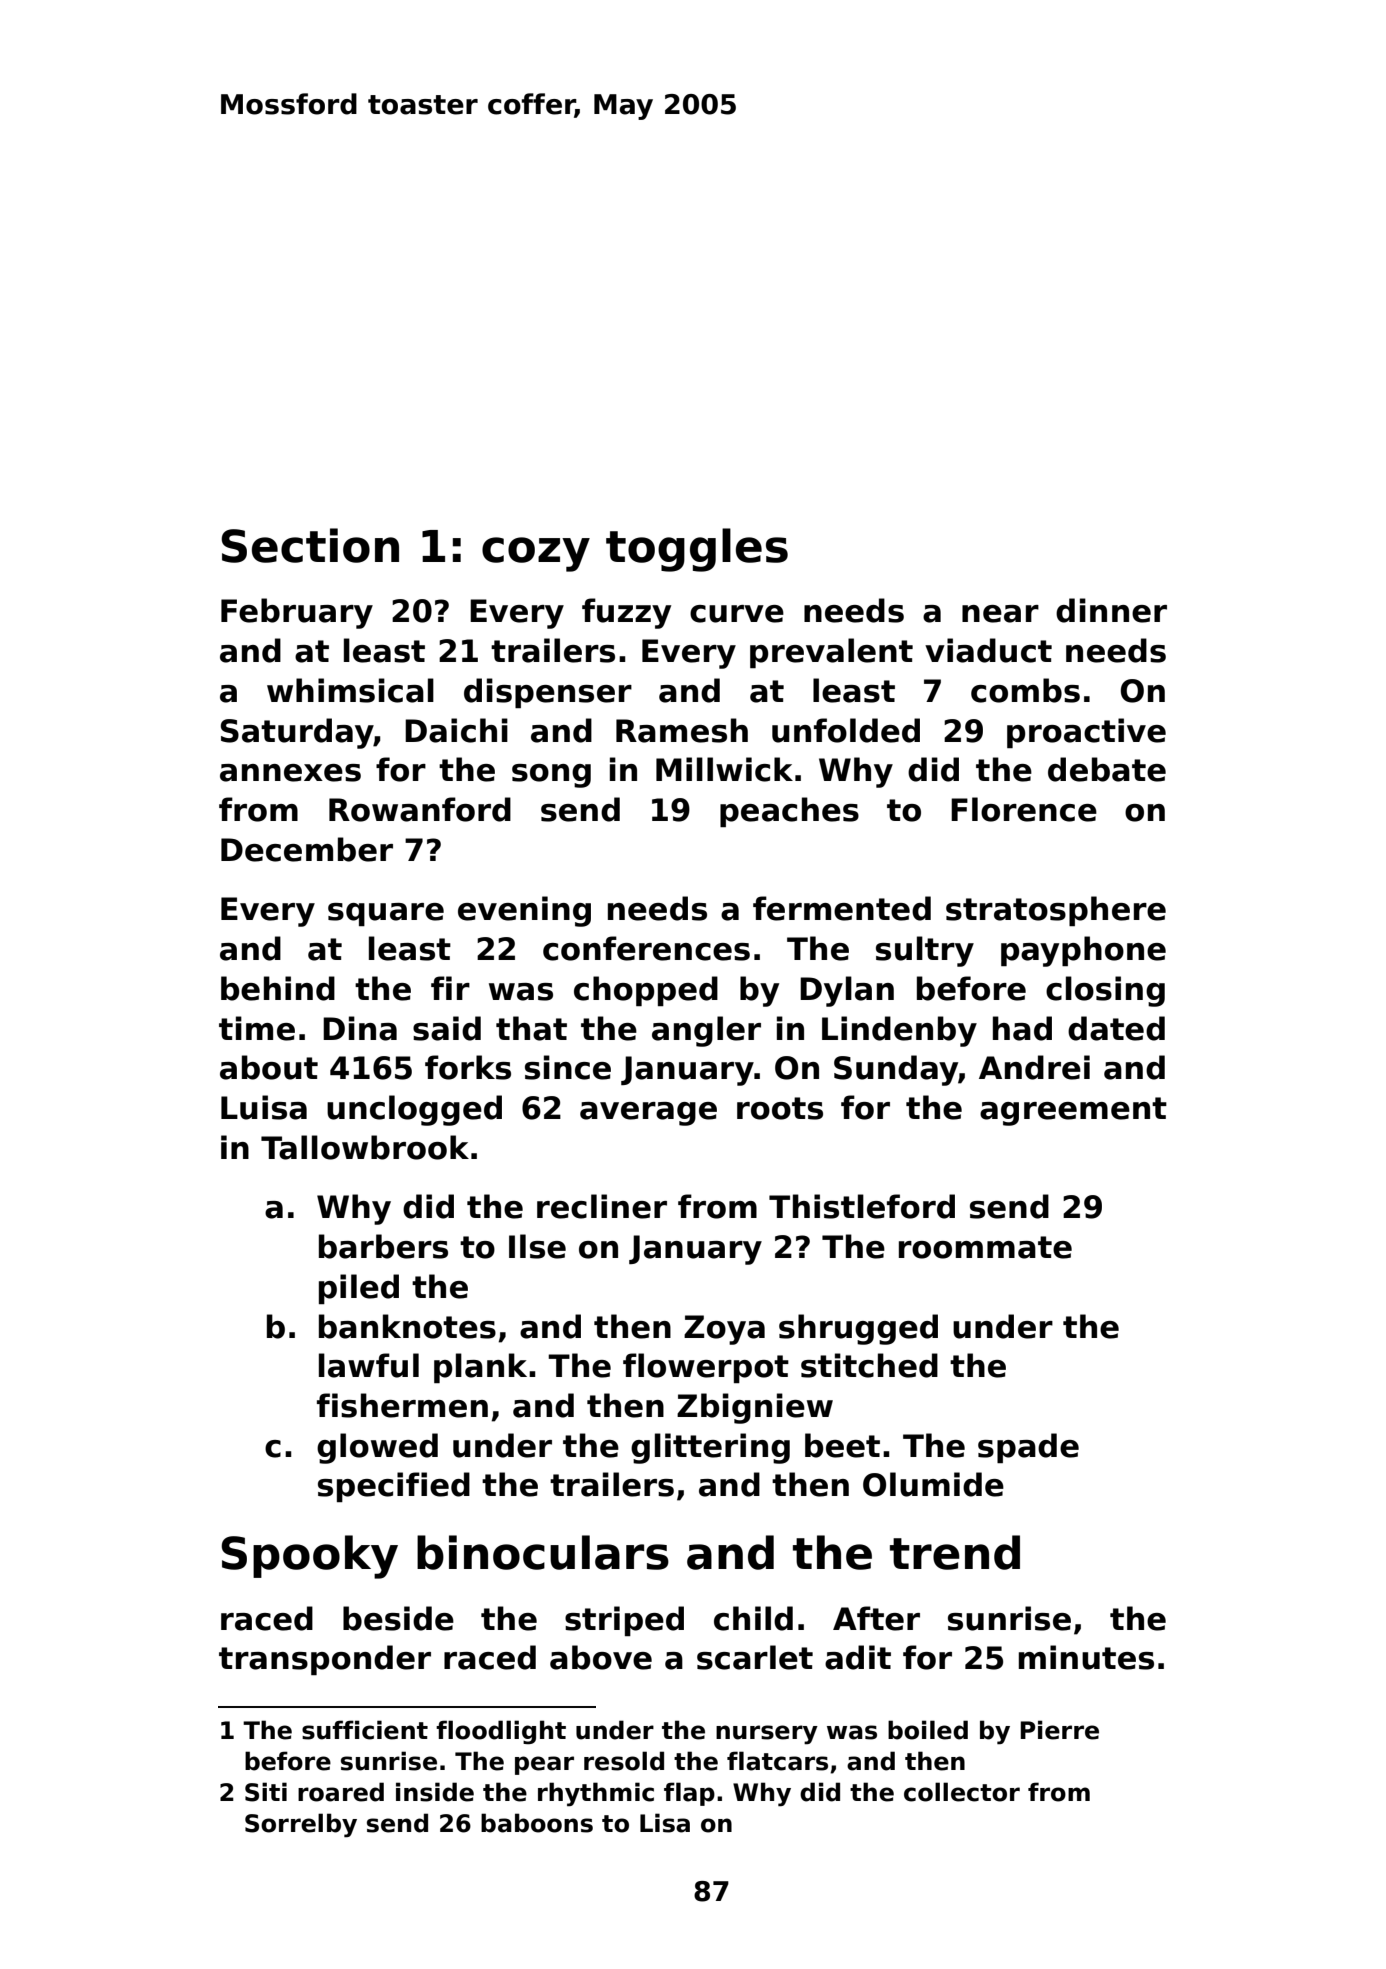 The height and width of the screenshot is (1969, 1386). What do you see at coordinates (290, 773) in the screenshot?
I see `annexes` at bounding box center [290, 773].
